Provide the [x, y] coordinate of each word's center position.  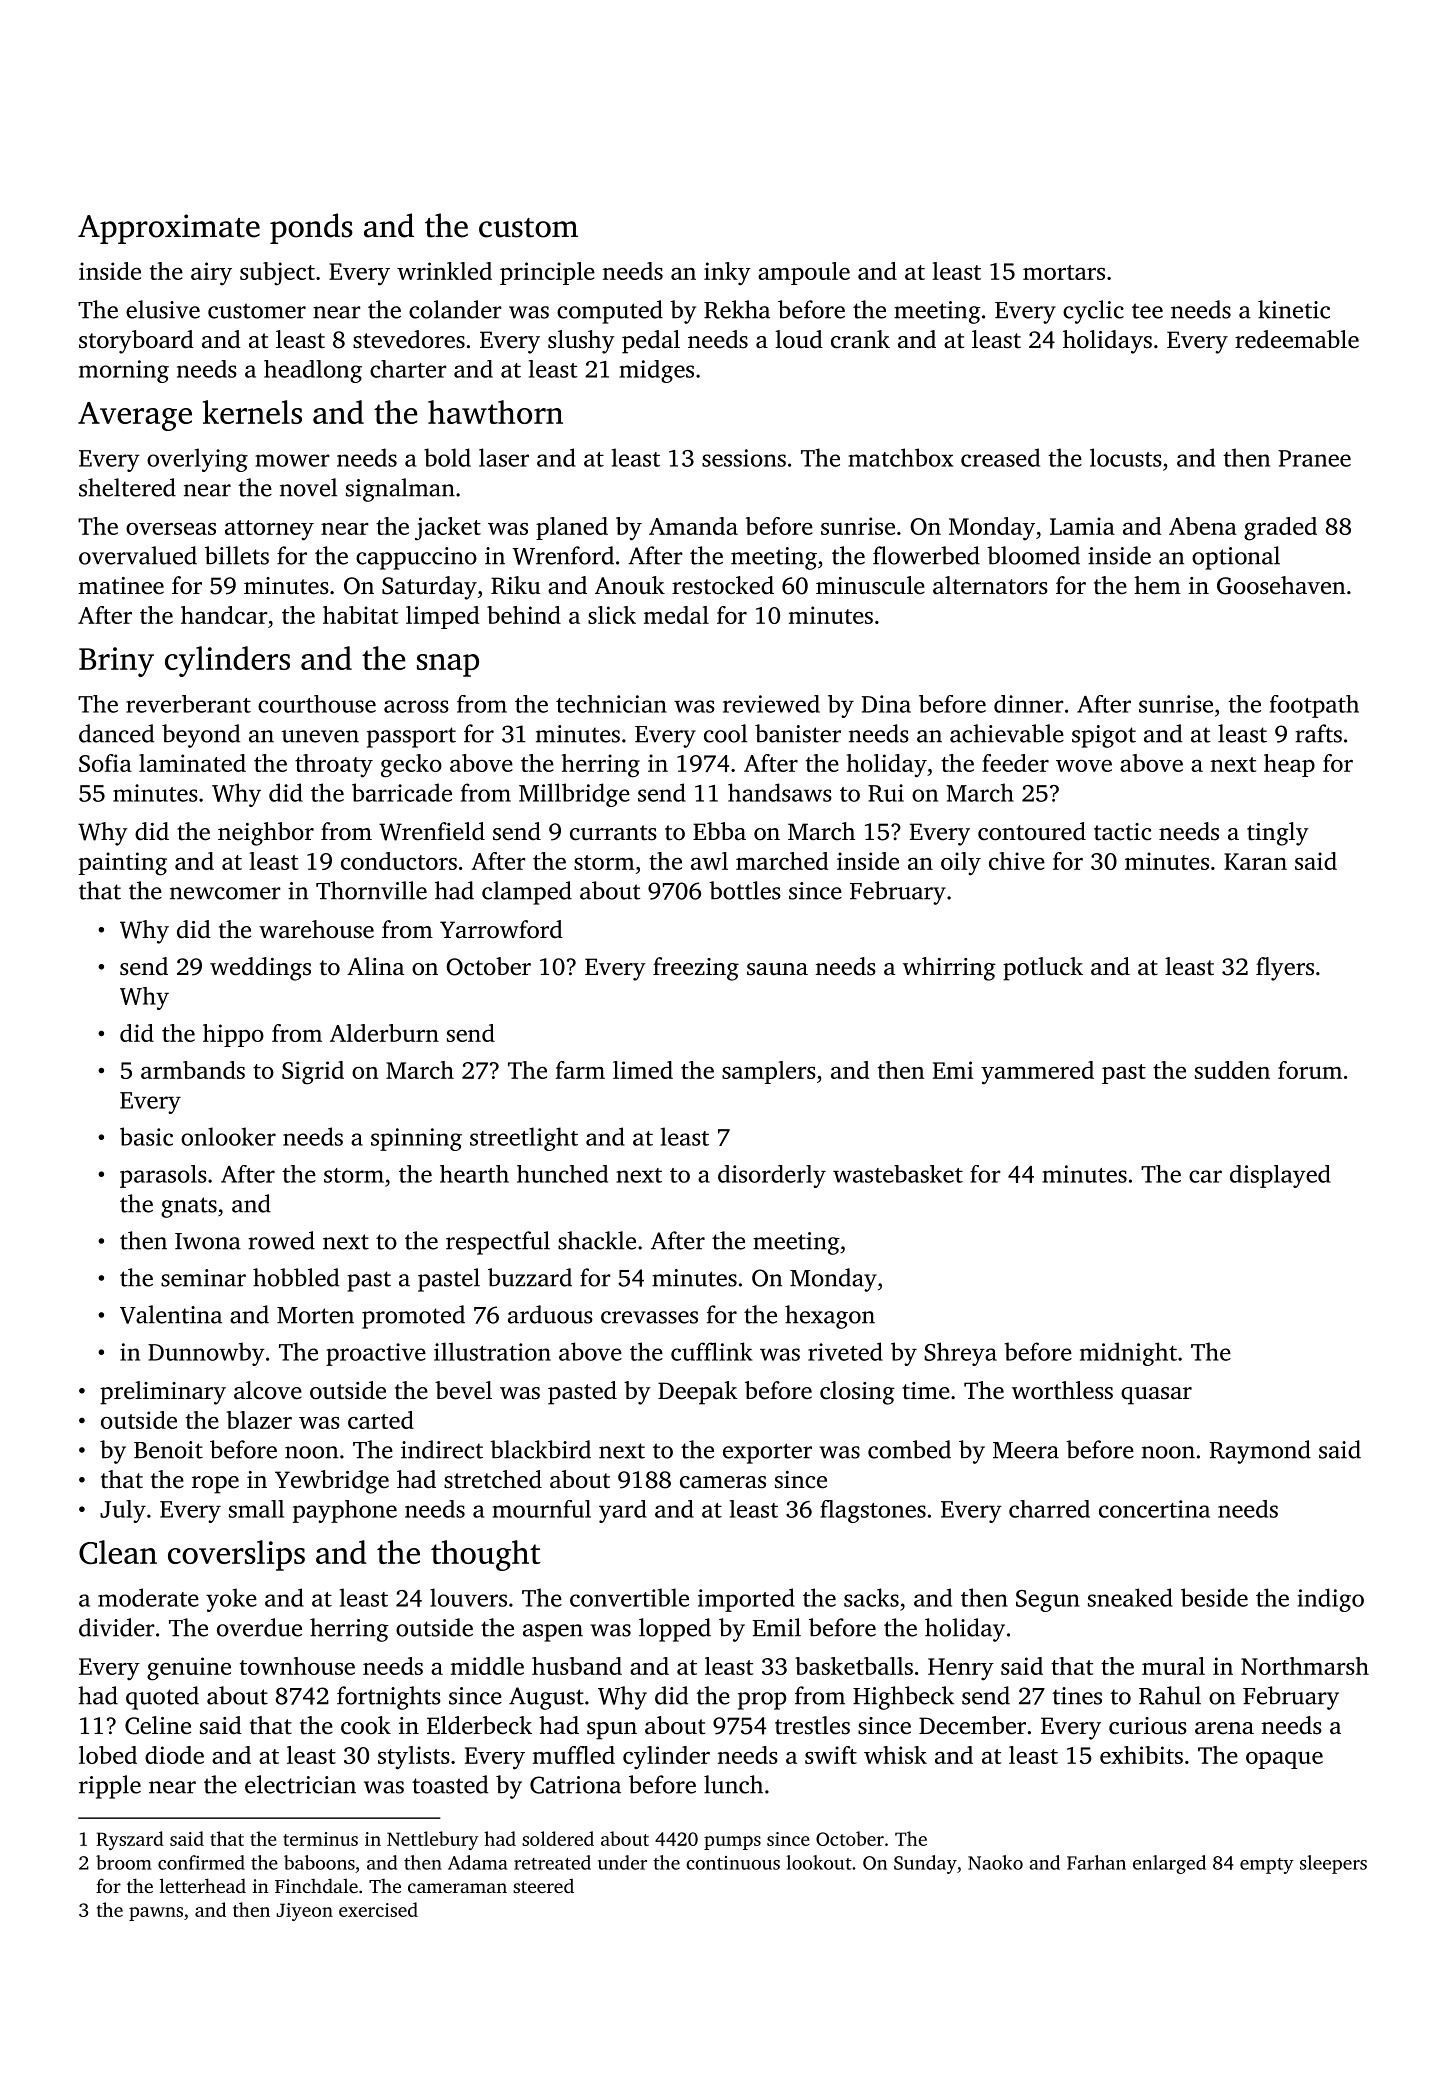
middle [487, 1666]
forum [1310, 1070]
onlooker [228, 1136]
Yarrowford [501, 929]
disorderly [772, 1176]
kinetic [1294, 309]
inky [727, 273]
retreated [552, 1862]
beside [1214, 1597]
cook [366, 1725]
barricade [402, 792]
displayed [1280, 1176]
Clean [118, 1552]
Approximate [169, 229]
